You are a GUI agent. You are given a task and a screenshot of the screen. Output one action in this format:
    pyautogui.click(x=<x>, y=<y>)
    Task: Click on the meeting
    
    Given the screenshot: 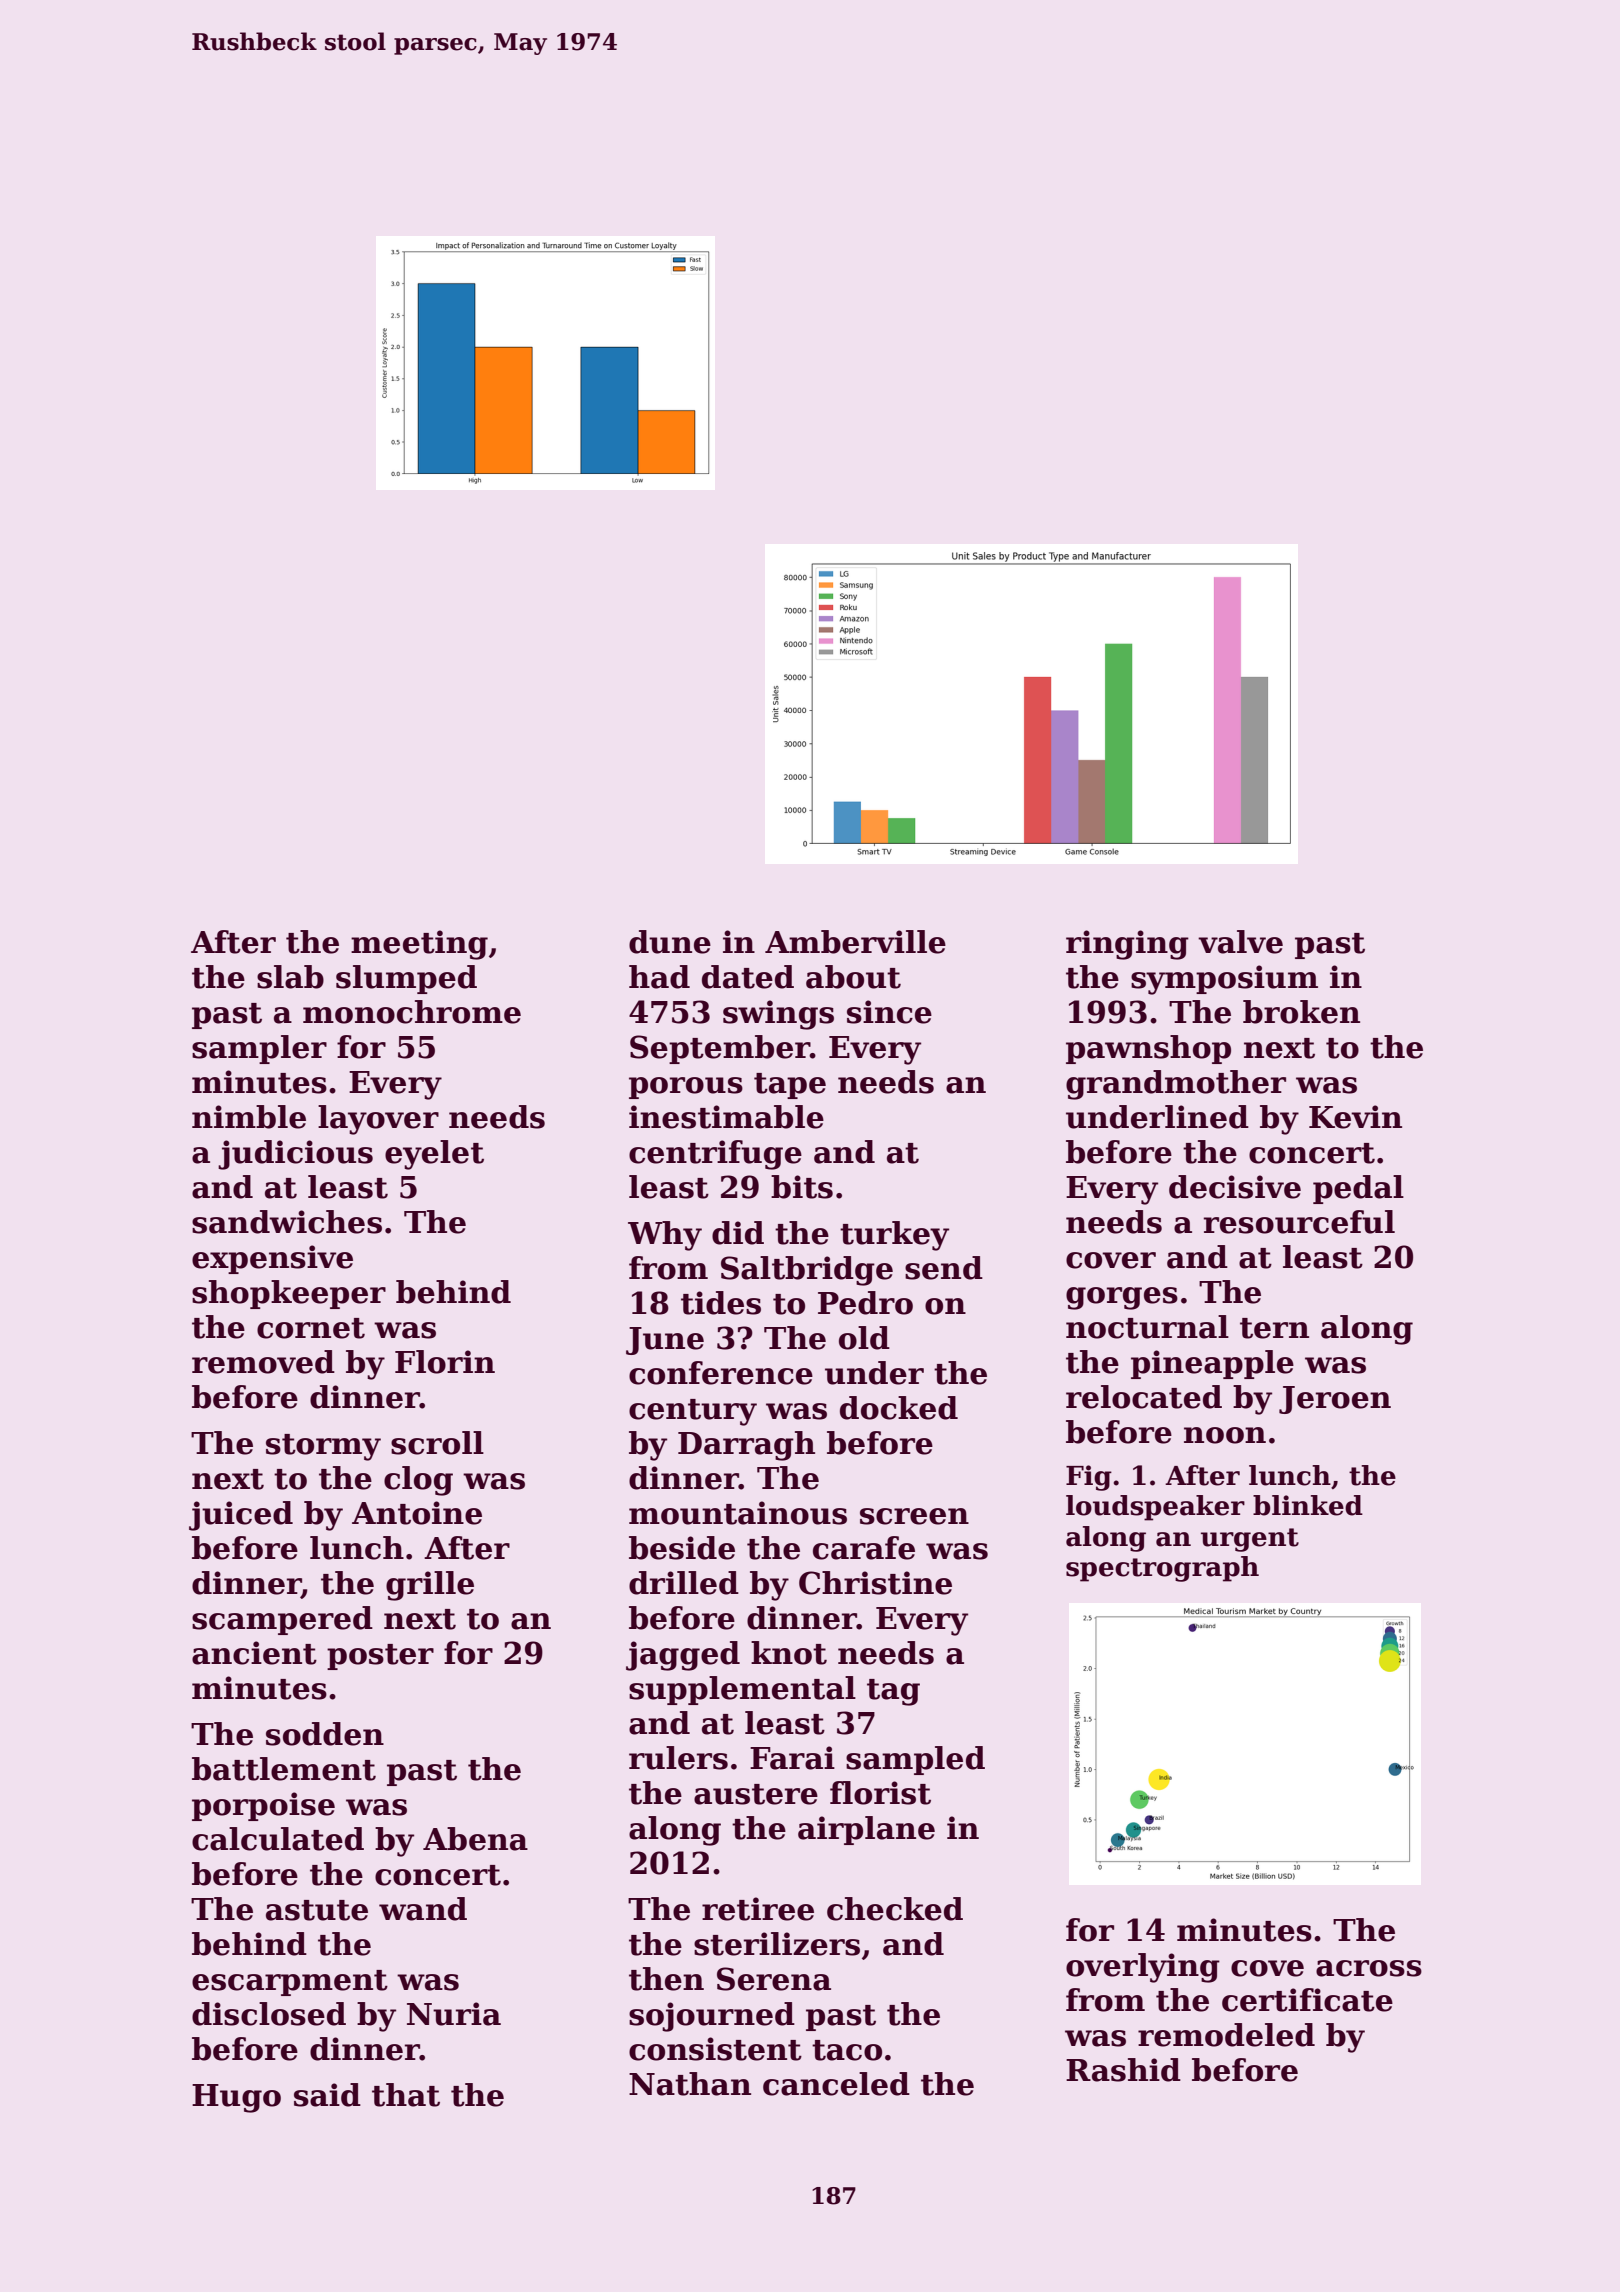 What is the action you would take?
    pyautogui.click(x=419, y=945)
